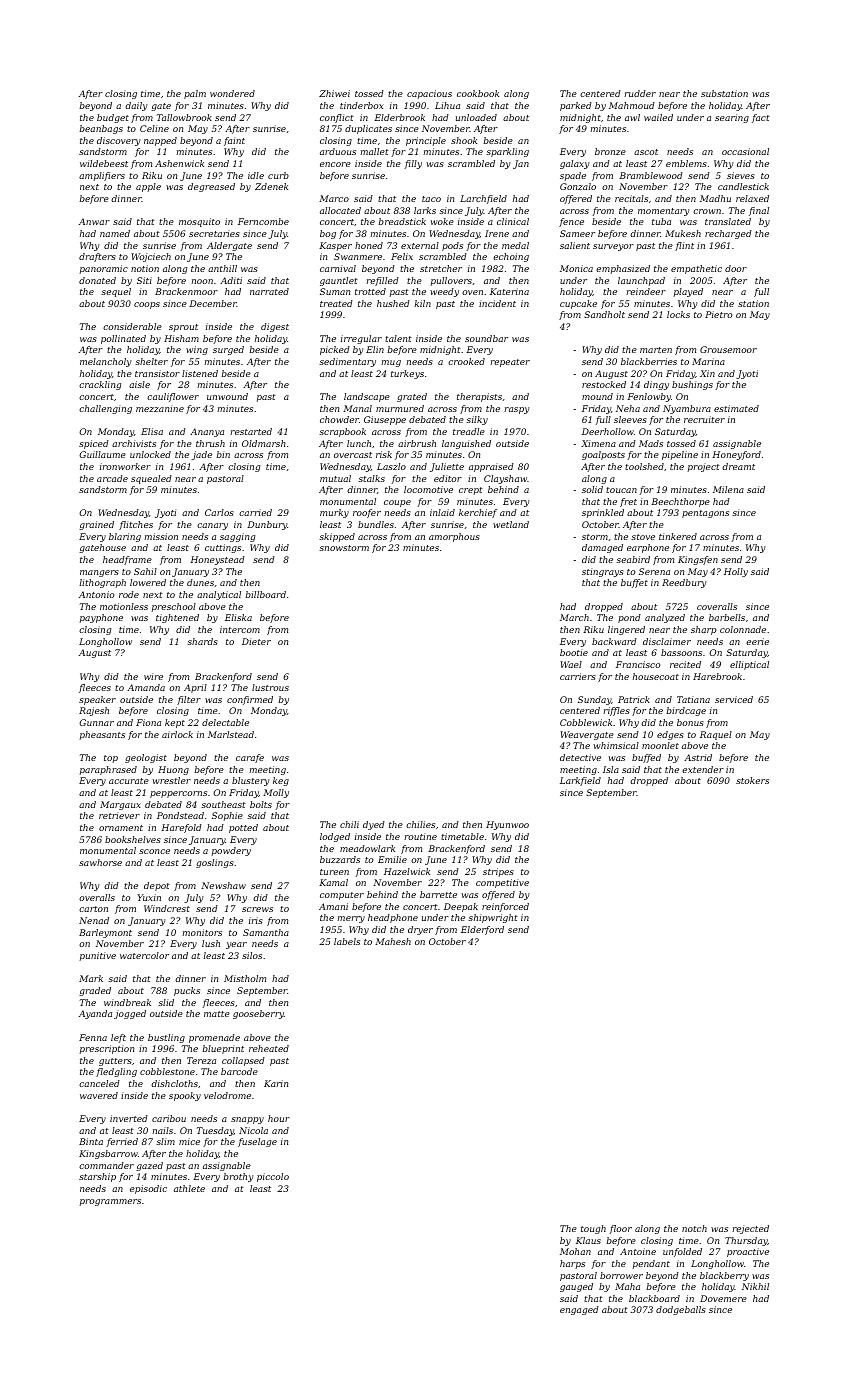 This page has width=849, height=1400. I want to click on Pietro, so click(718, 314).
